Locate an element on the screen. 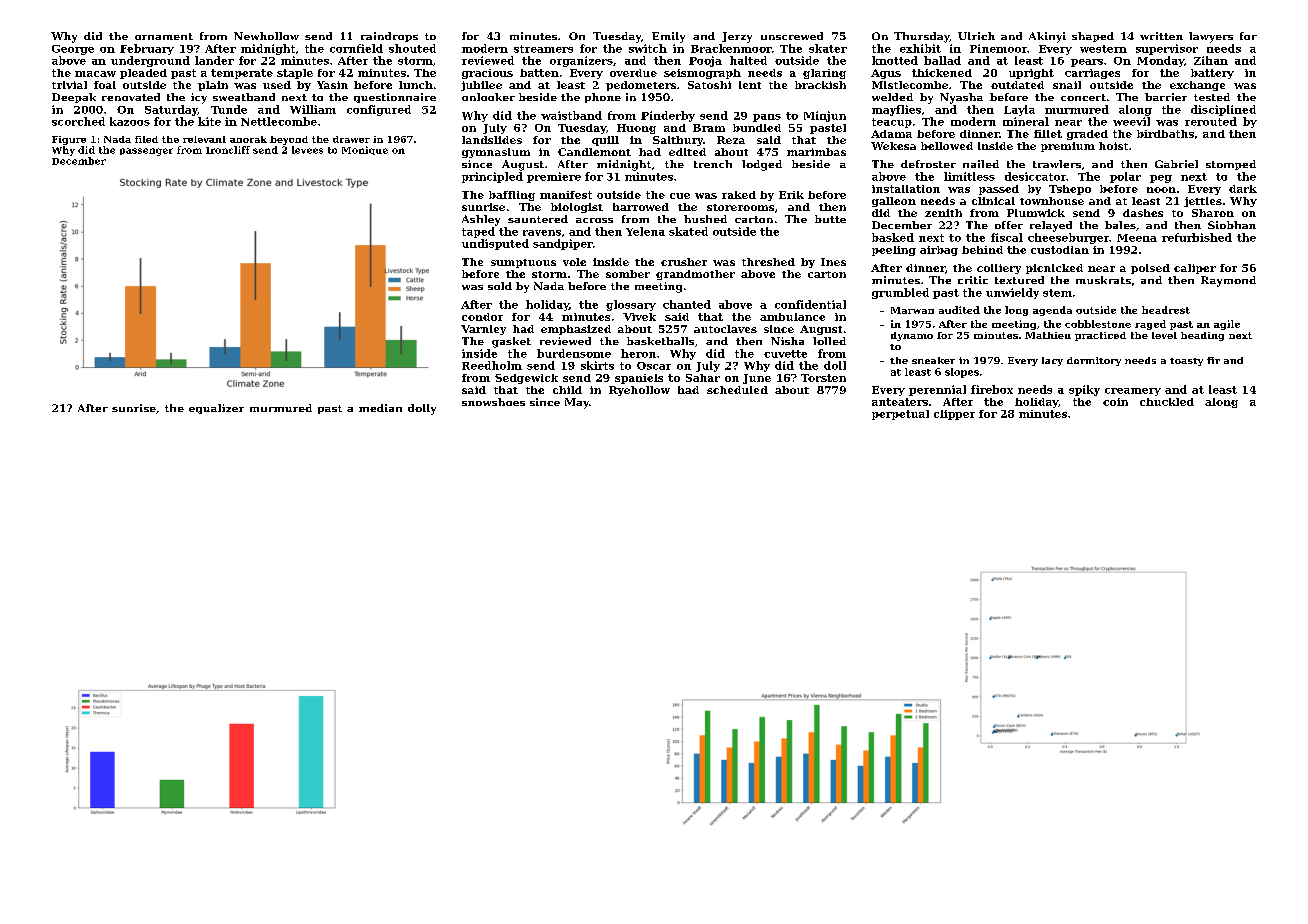 The image size is (1308, 924). trivial is located at coordinates (69, 85).
